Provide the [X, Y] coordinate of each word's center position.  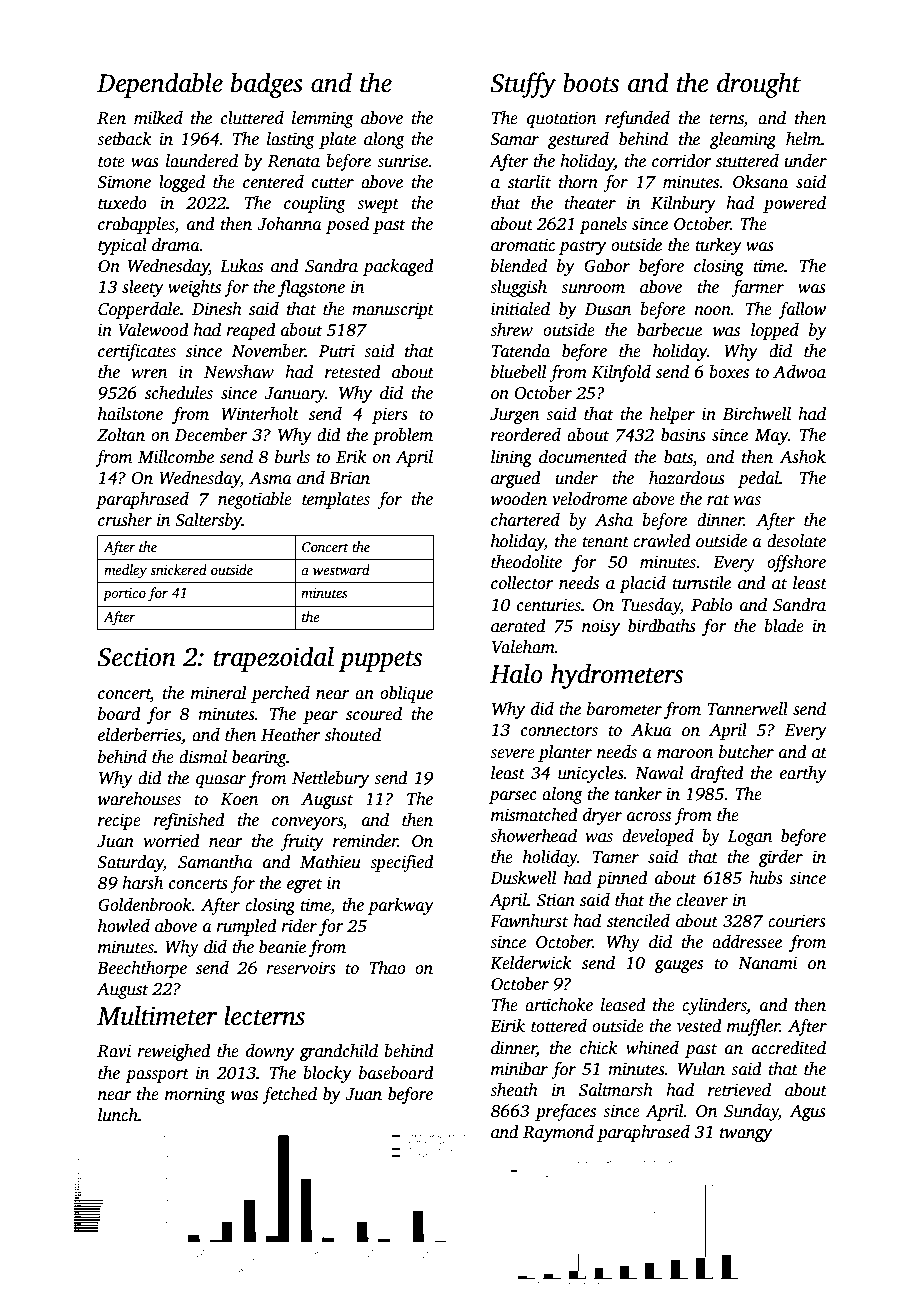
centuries [549, 605]
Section [136, 657]
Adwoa [799, 372]
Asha [614, 520]
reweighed [174, 1052]
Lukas [241, 266]
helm [803, 139]
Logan [750, 838]
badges [267, 85]
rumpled [246, 927]
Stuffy [523, 85]
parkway [401, 906]
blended [519, 266]
